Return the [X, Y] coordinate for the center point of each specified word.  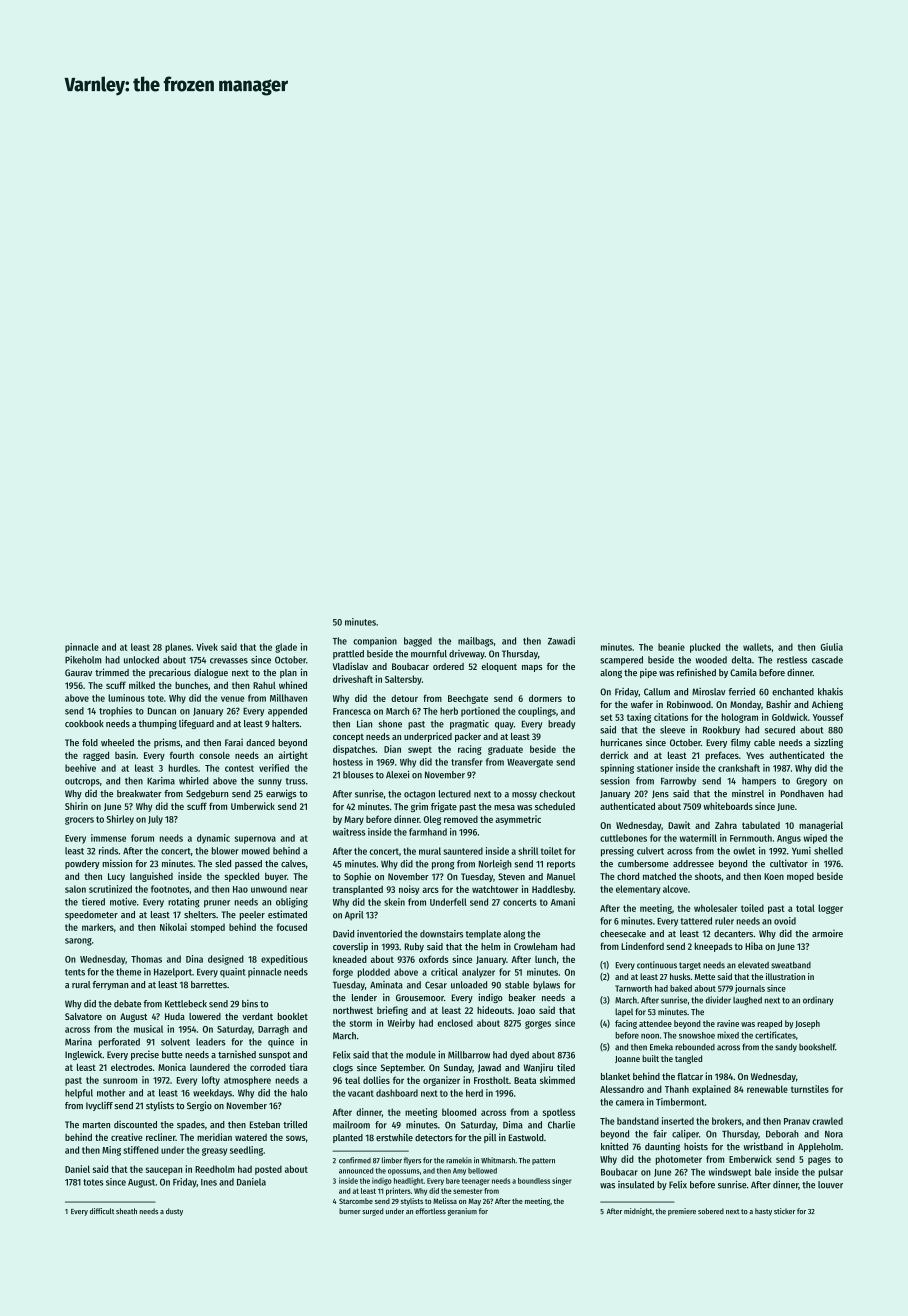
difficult [102, 1211]
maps [532, 668]
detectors [434, 1137]
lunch [545, 959]
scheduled [555, 806]
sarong [78, 942]
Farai [234, 742]
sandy [786, 1047]
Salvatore [83, 1016]
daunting [662, 1147]
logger [830, 909]
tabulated [761, 825]
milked [142, 685]
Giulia [832, 647]
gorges [538, 1025]
